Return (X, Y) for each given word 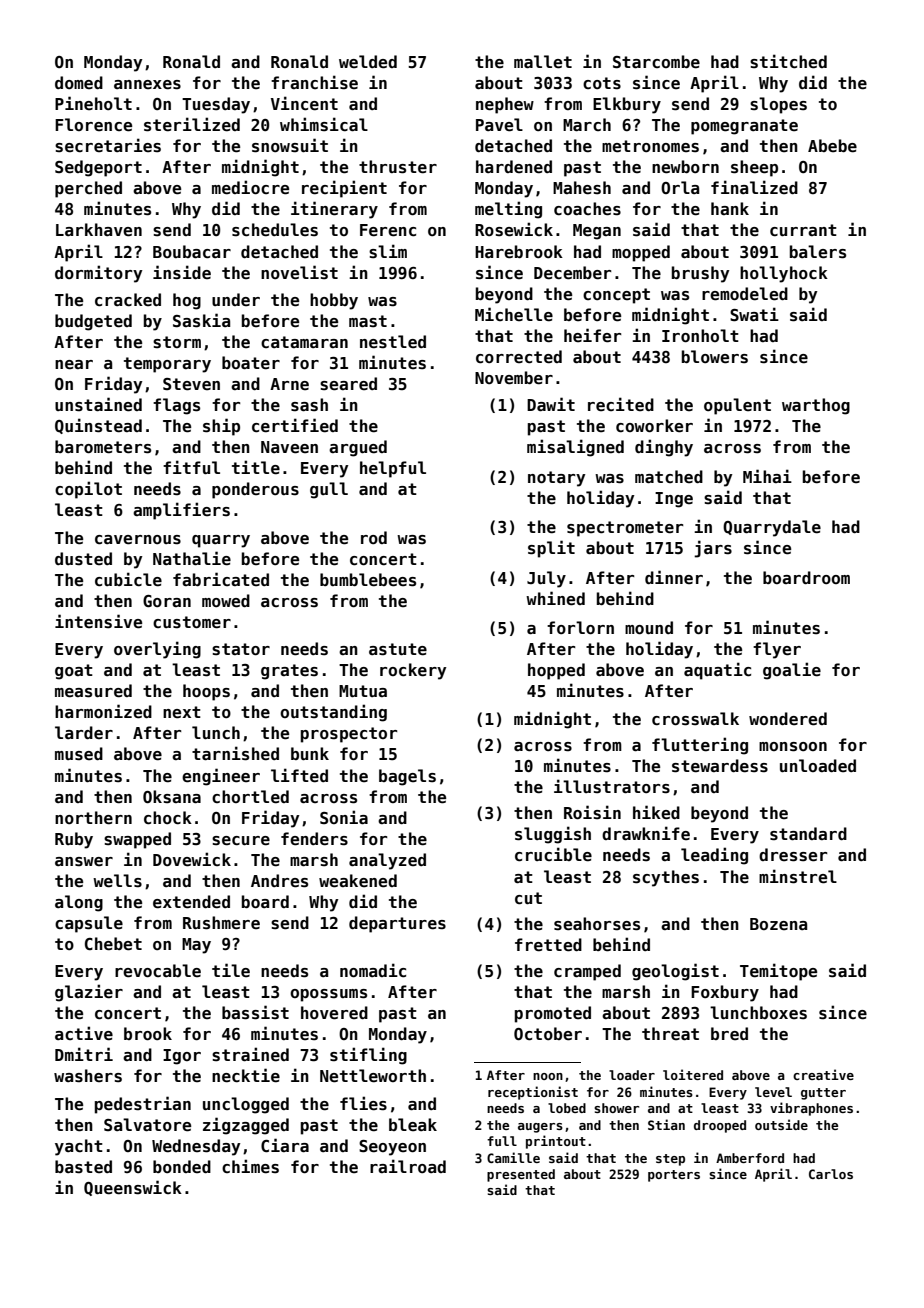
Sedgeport (98, 168)
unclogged (246, 1105)
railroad (408, 1166)
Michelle (514, 314)
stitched (788, 61)
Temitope (778, 972)
